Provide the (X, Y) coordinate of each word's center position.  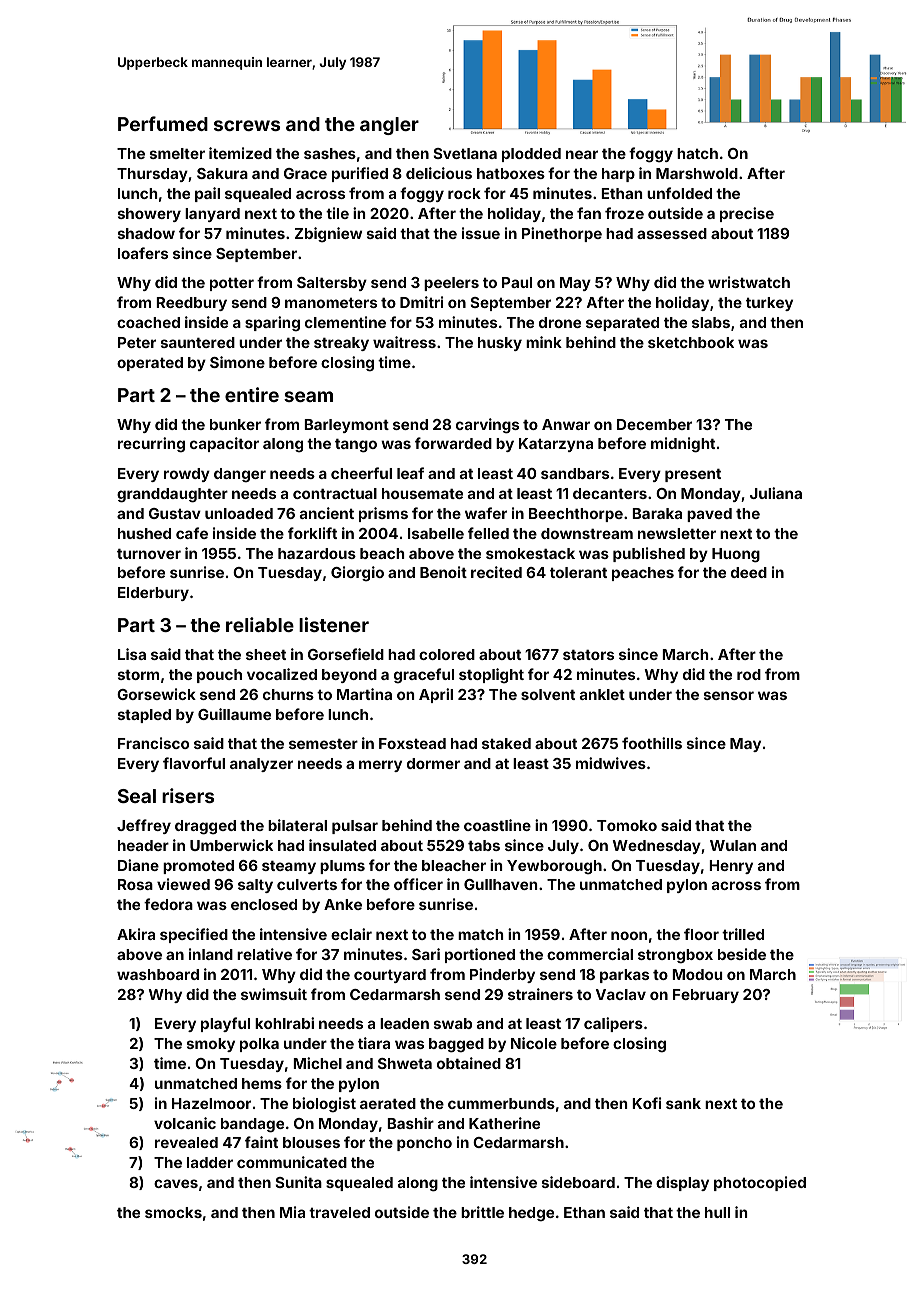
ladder (210, 1162)
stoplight (491, 675)
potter (232, 284)
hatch (697, 153)
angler (389, 126)
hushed (144, 533)
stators (588, 655)
